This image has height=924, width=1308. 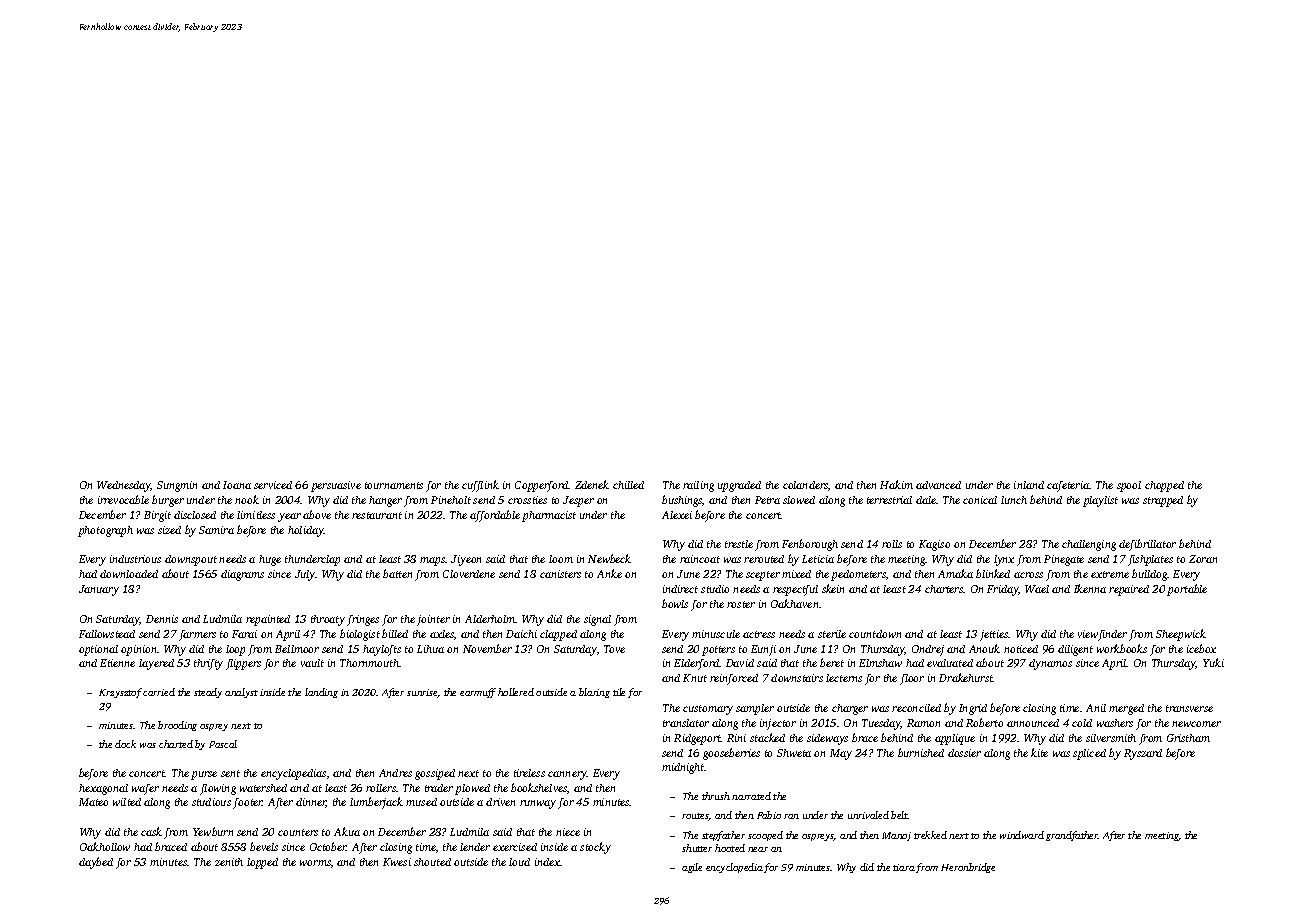 What do you see at coordinates (850, 709) in the image?
I see `charger` at bounding box center [850, 709].
